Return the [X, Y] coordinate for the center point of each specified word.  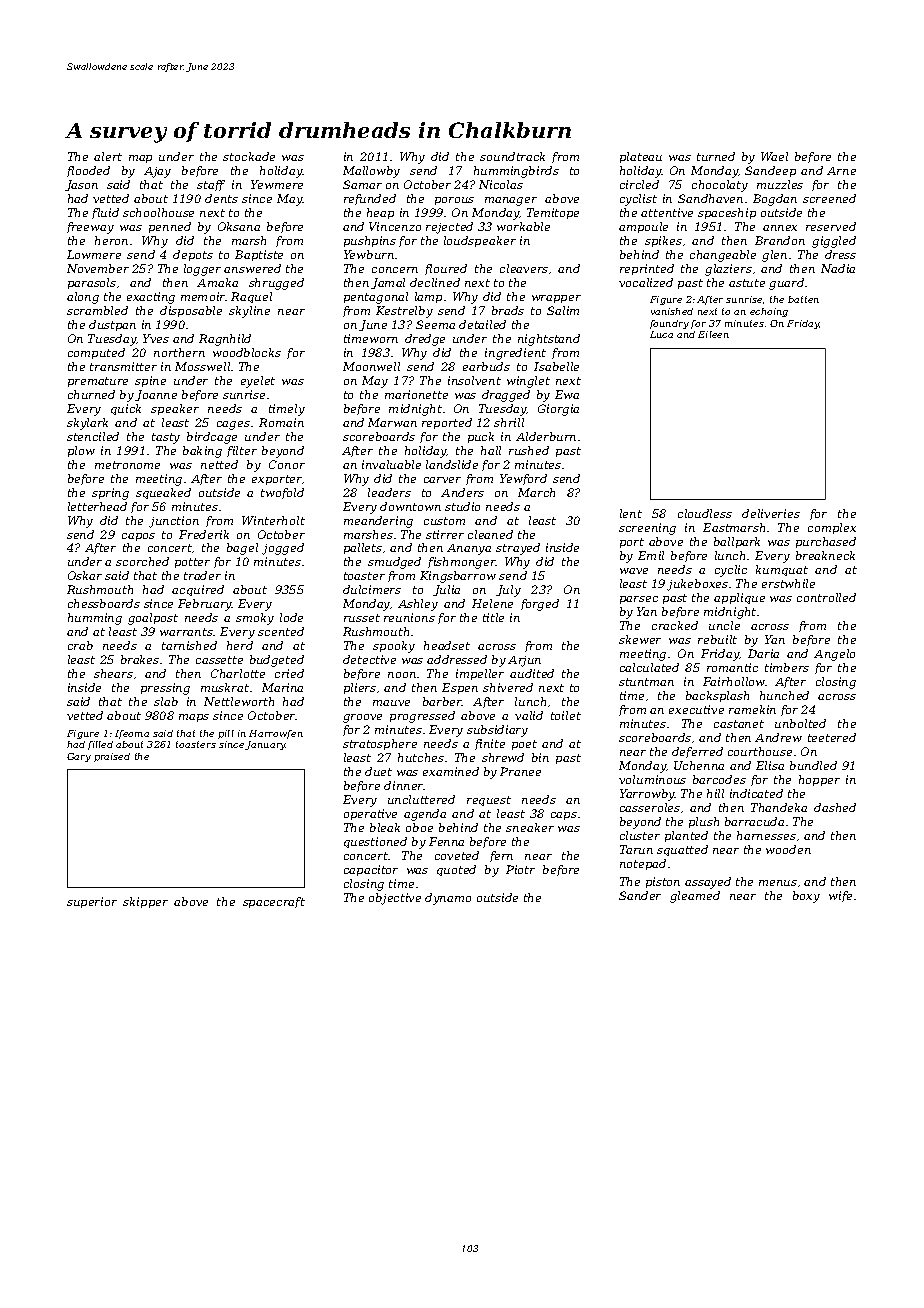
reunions [409, 617]
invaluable [391, 464]
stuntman [646, 682]
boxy [806, 897]
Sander [640, 895]
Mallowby [371, 172]
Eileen [713, 334]
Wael [774, 156]
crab [80, 645]
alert [108, 156]
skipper [145, 902]
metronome [127, 465]
